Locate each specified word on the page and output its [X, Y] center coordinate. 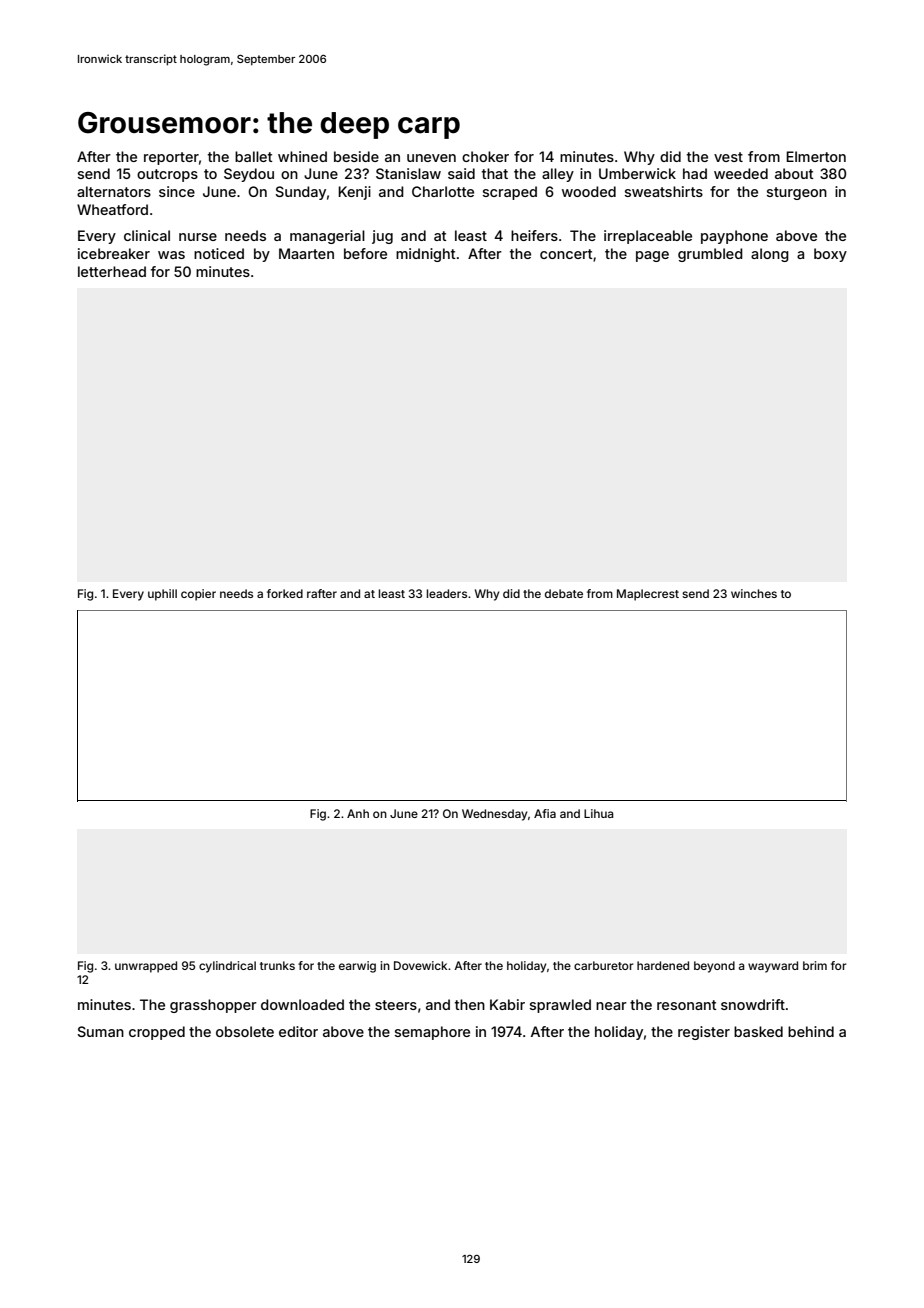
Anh [358, 813]
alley [558, 175]
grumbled [710, 255]
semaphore [432, 1033]
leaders [447, 593]
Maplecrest [648, 595]
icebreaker [114, 253]
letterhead [112, 271]
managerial [327, 237]
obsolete [245, 1031]
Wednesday [494, 815]
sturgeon [797, 193]
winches [754, 593]
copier [198, 595]
